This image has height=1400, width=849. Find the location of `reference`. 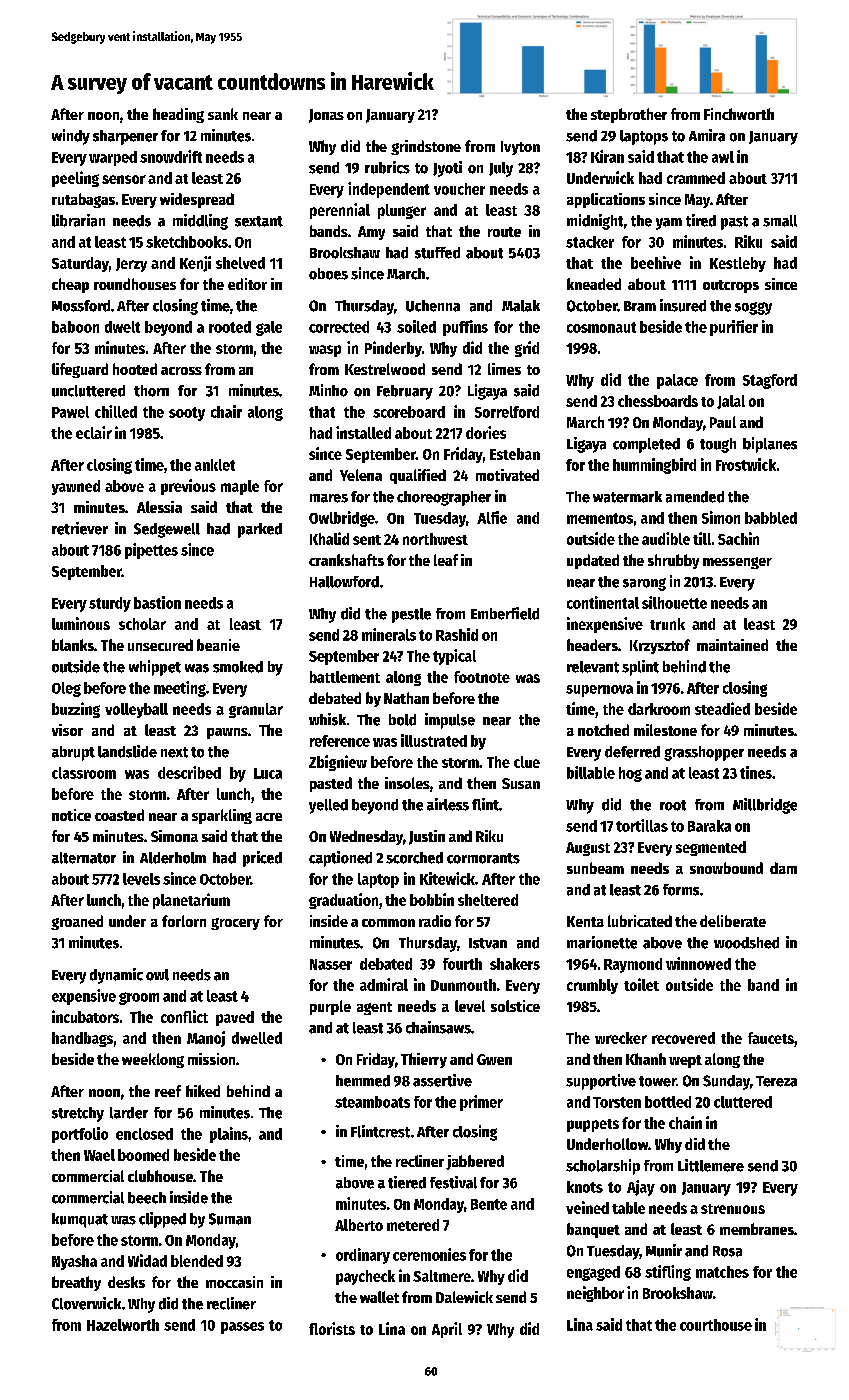

reference is located at coordinates (340, 741).
